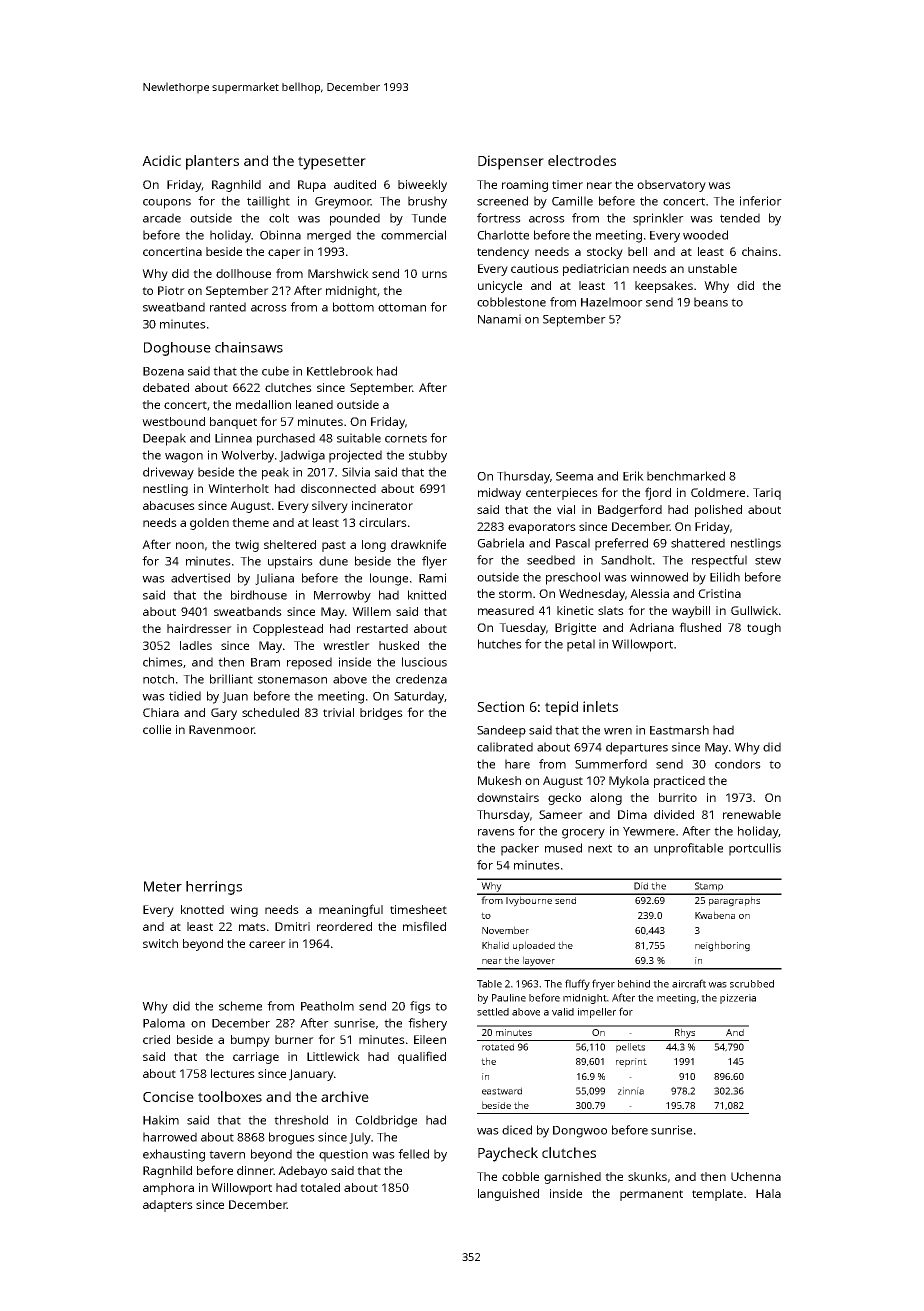  What do you see at coordinates (496, 832) in the screenshot?
I see `ravens` at bounding box center [496, 832].
